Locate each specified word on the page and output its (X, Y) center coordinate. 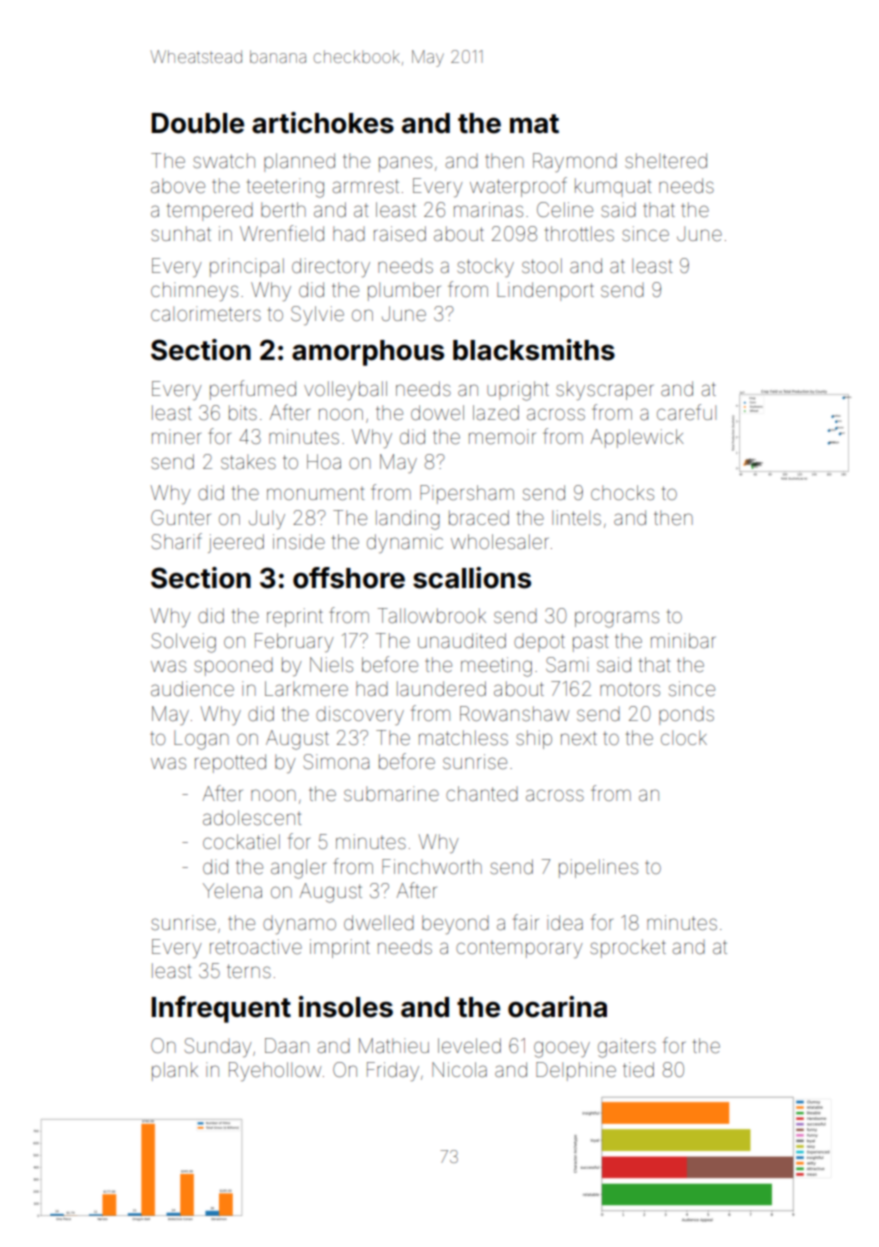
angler (298, 869)
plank (175, 1071)
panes (405, 164)
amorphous (368, 353)
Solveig (183, 643)
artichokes (323, 123)
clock (684, 737)
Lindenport (545, 291)
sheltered (666, 160)
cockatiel (241, 841)
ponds (686, 716)
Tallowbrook (432, 615)
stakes (248, 461)
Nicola (459, 1069)
